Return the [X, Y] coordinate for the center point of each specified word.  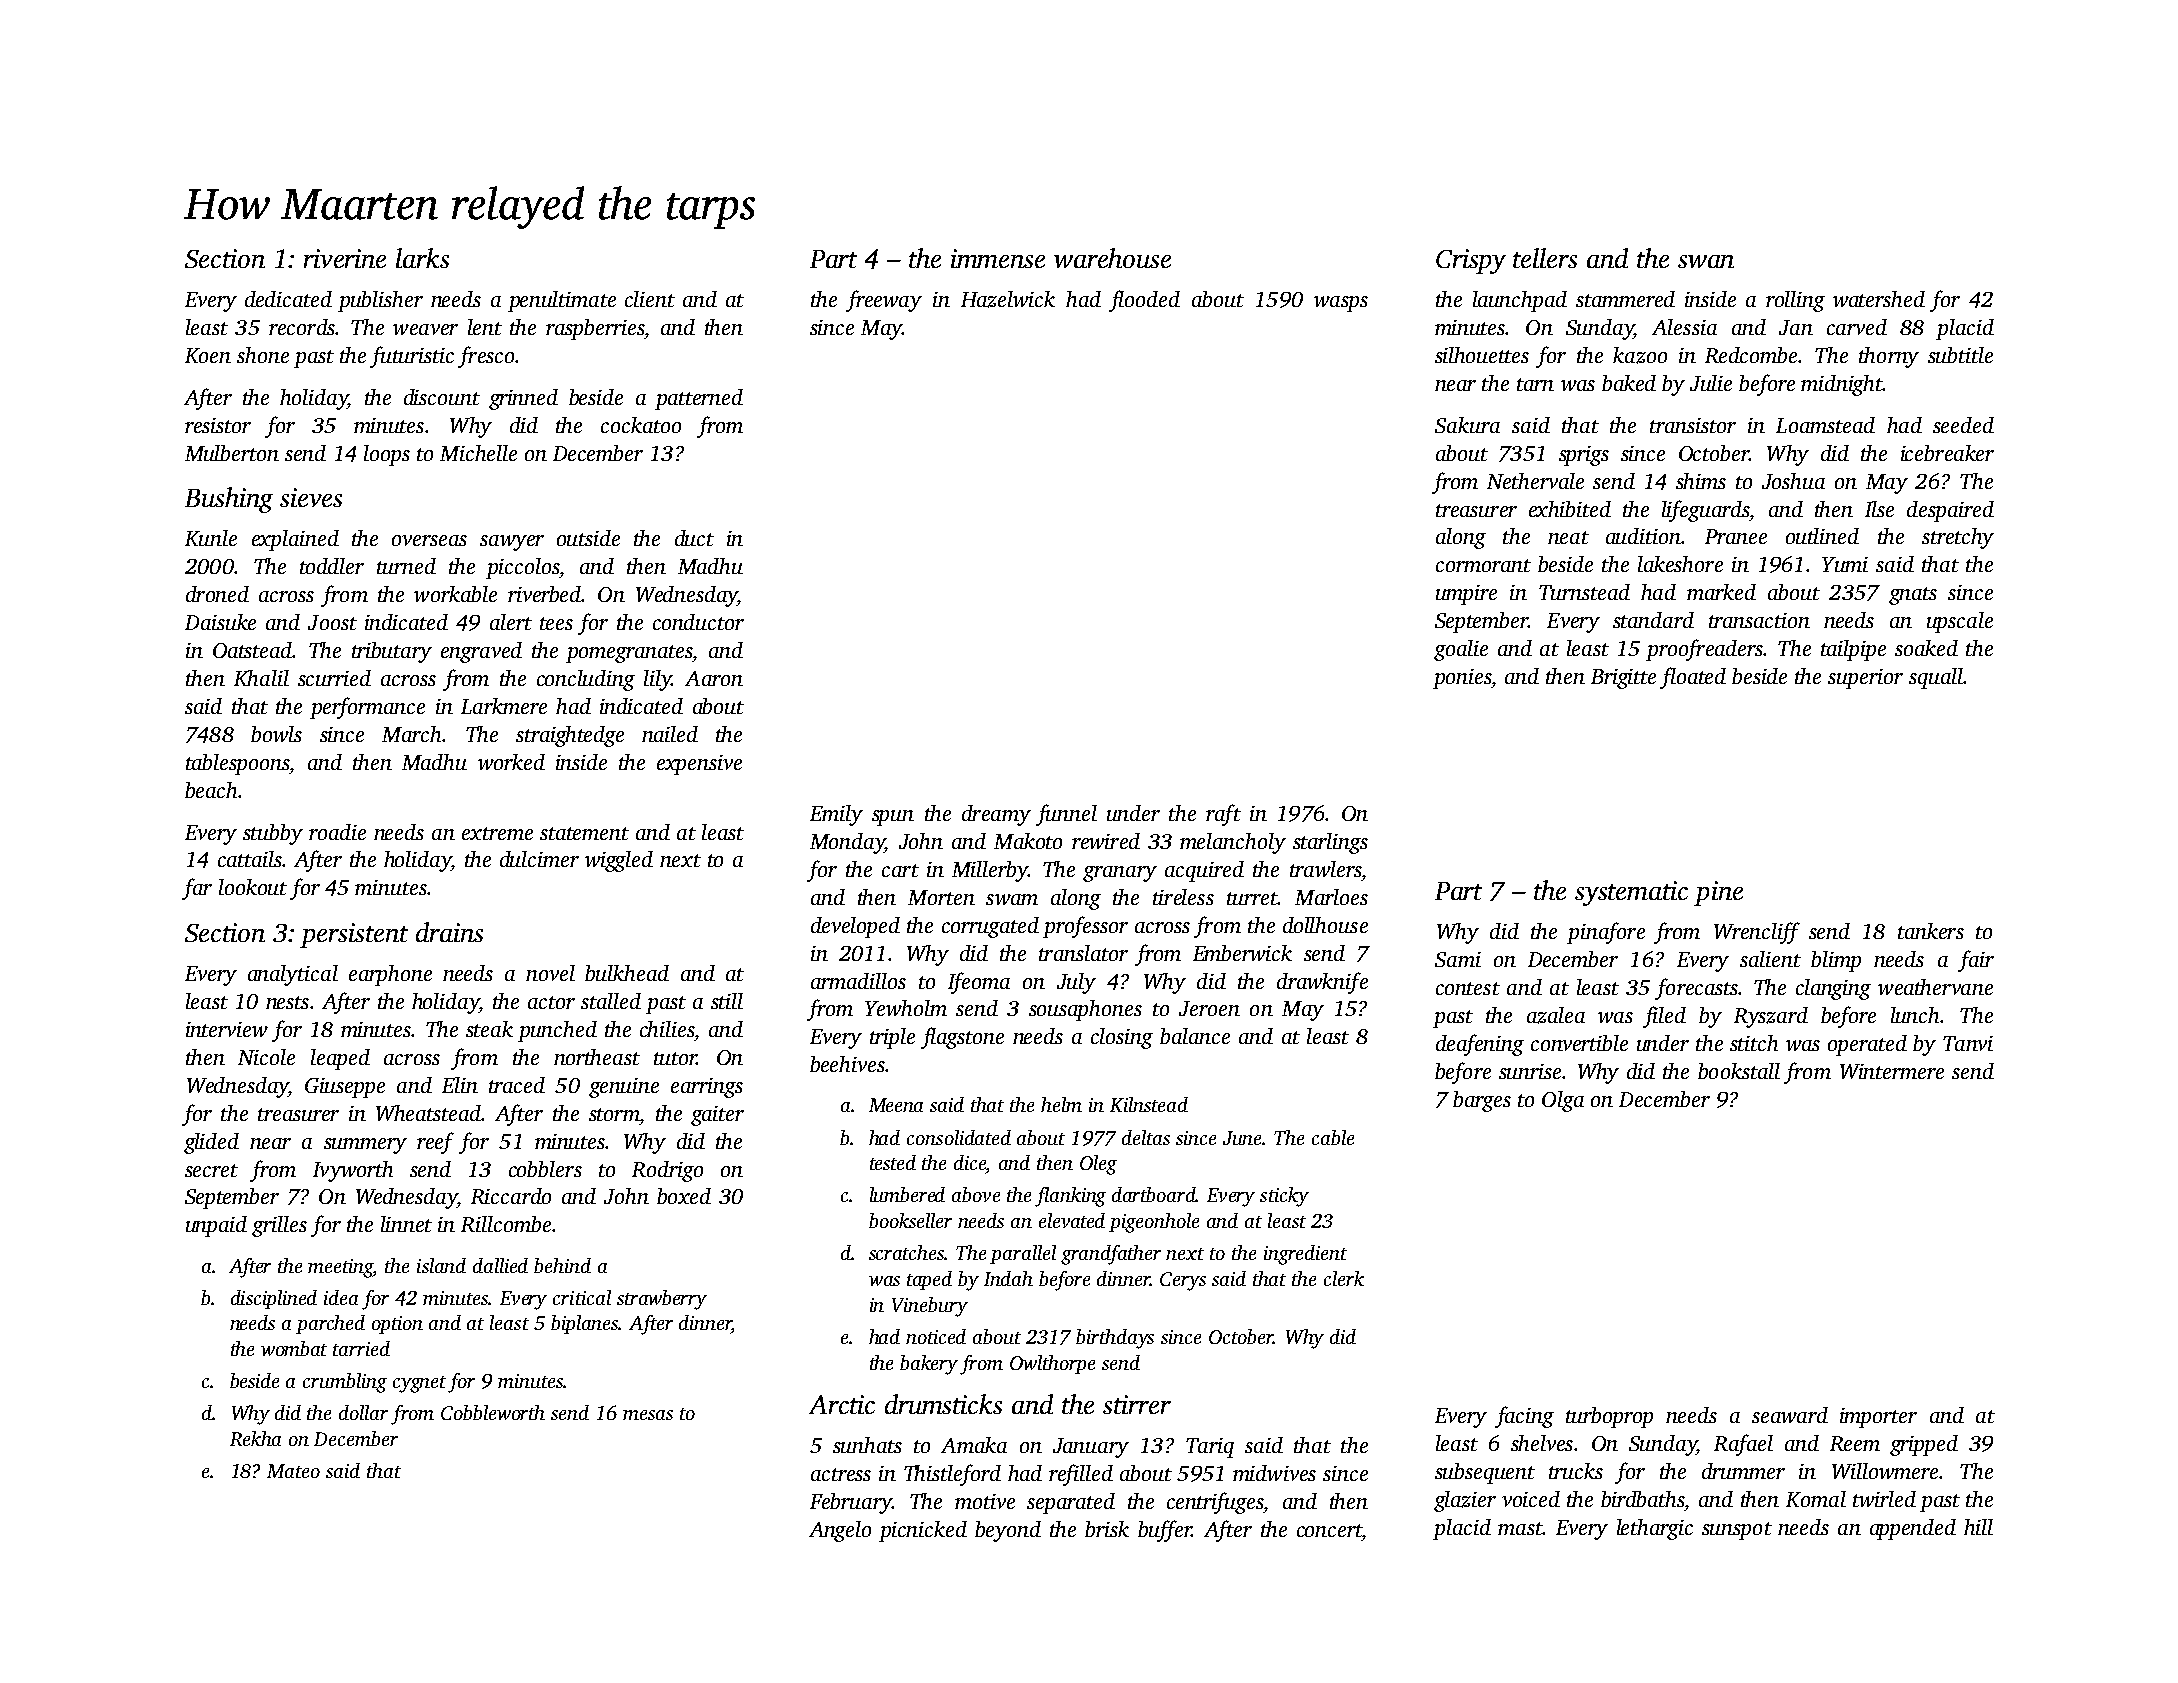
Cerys [1183, 1281]
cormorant [1483, 565]
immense [998, 258]
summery [365, 1146]
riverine [345, 258]
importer [1878, 1418]
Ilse [1879, 509]
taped [929, 1280]
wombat [294, 1348]
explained [295, 540]
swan [1706, 261]
